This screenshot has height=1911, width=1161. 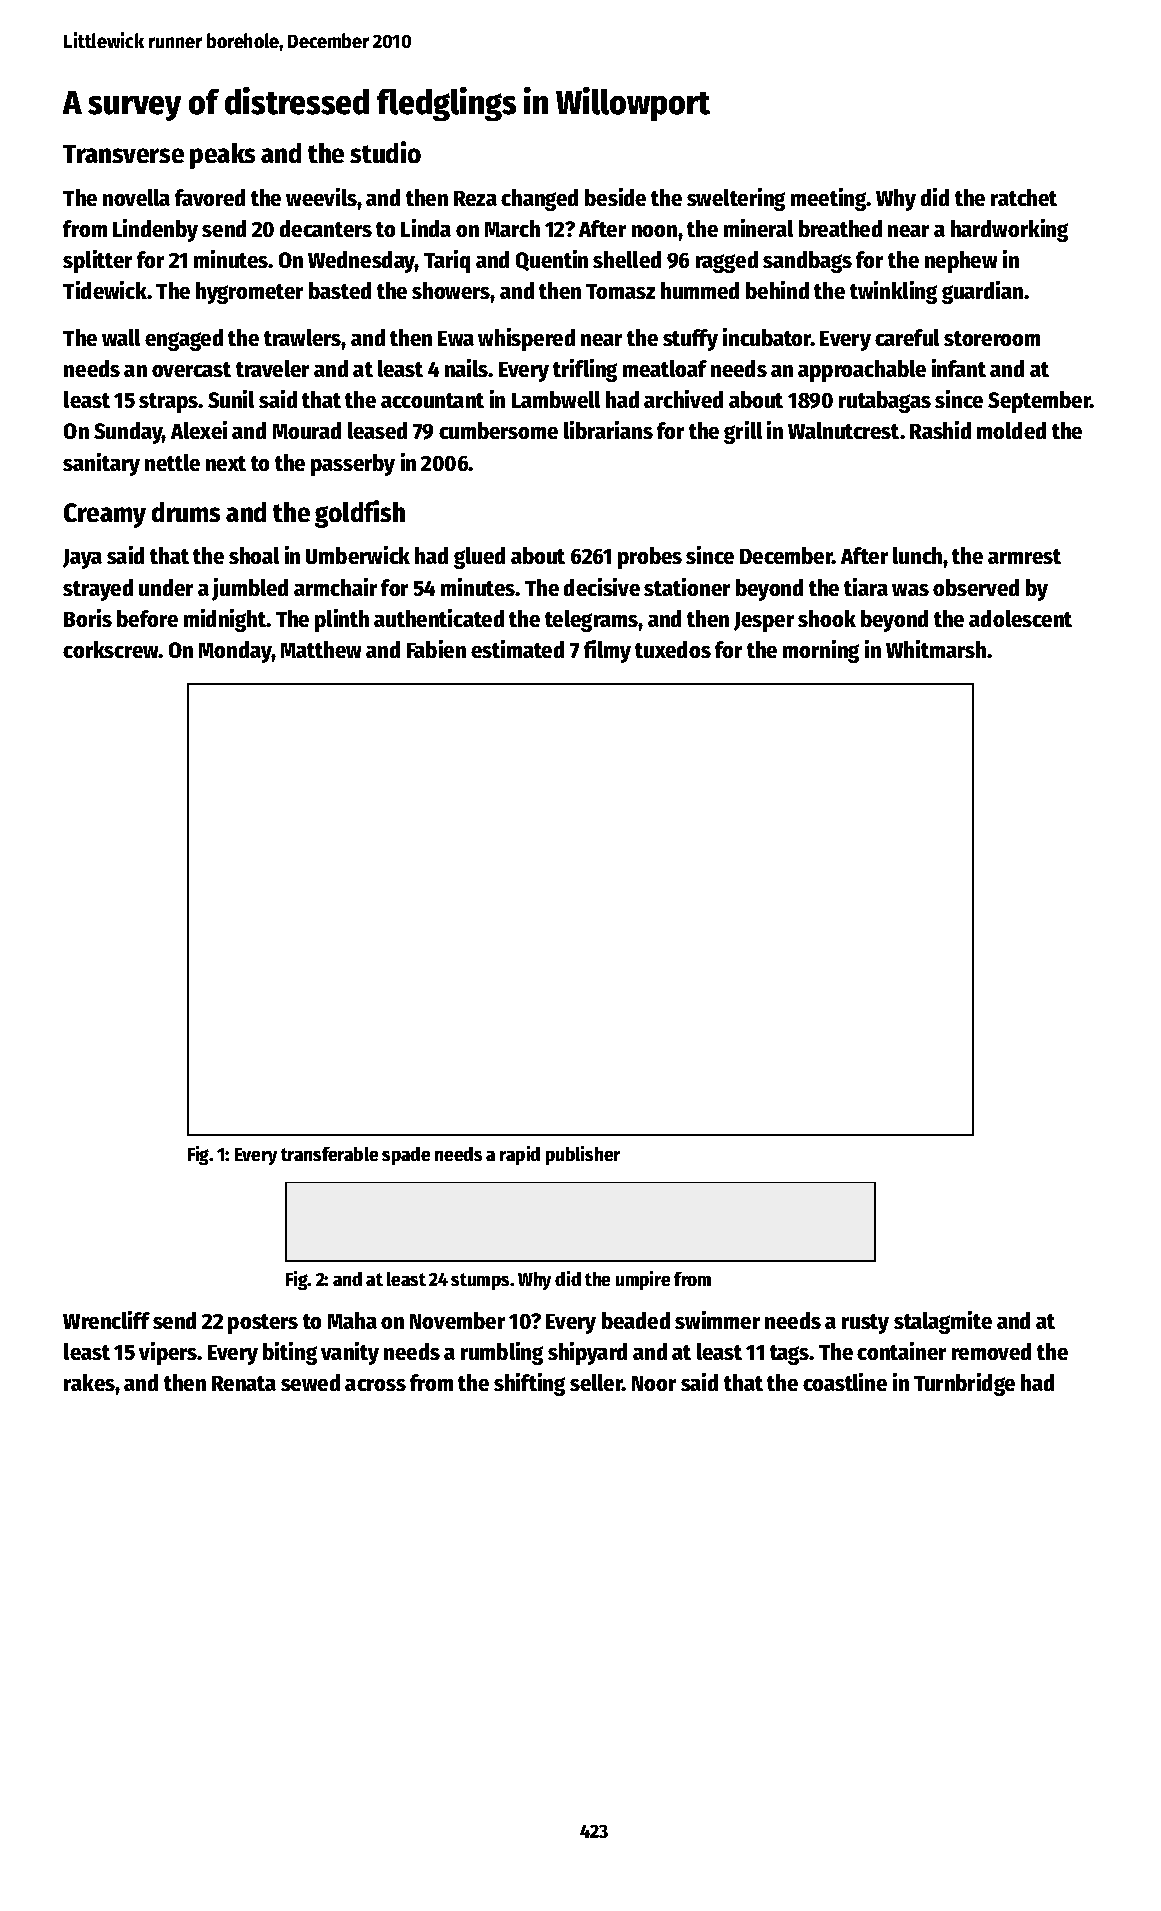 What do you see at coordinates (596, 1382) in the screenshot?
I see `seller` at bounding box center [596, 1382].
